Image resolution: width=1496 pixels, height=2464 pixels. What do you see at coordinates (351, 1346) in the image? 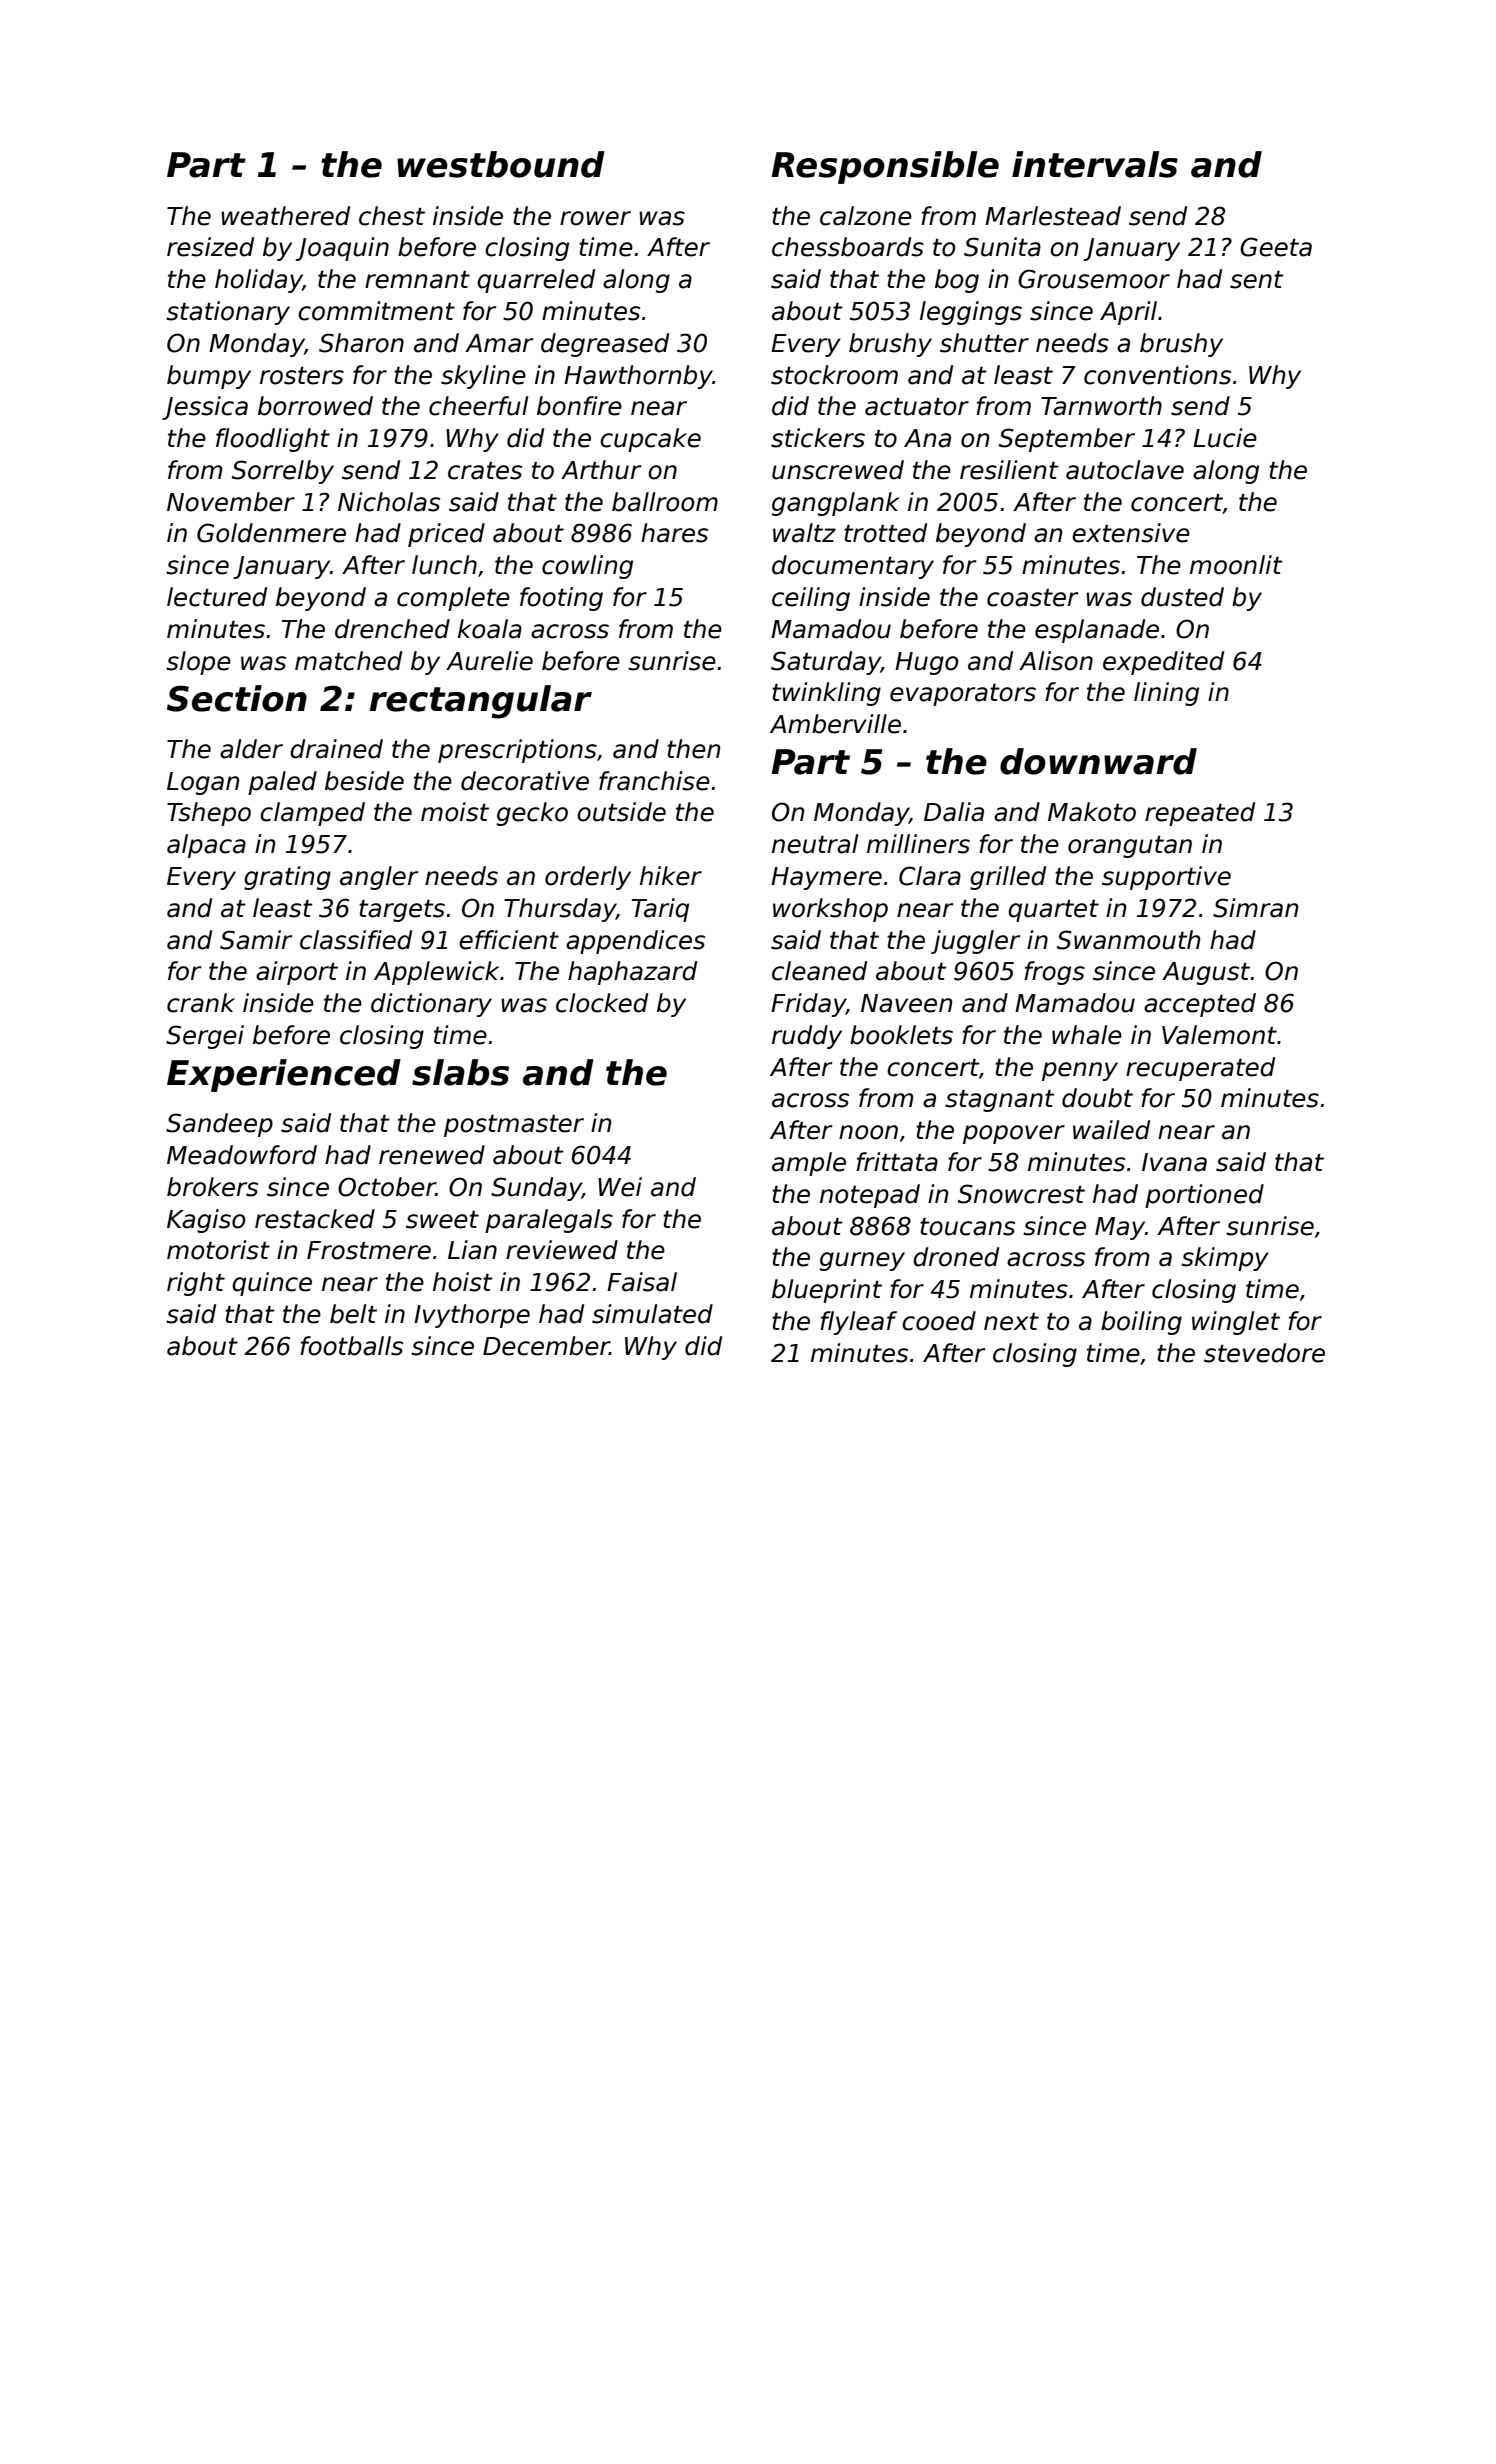
I see `footballs` at bounding box center [351, 1346].
